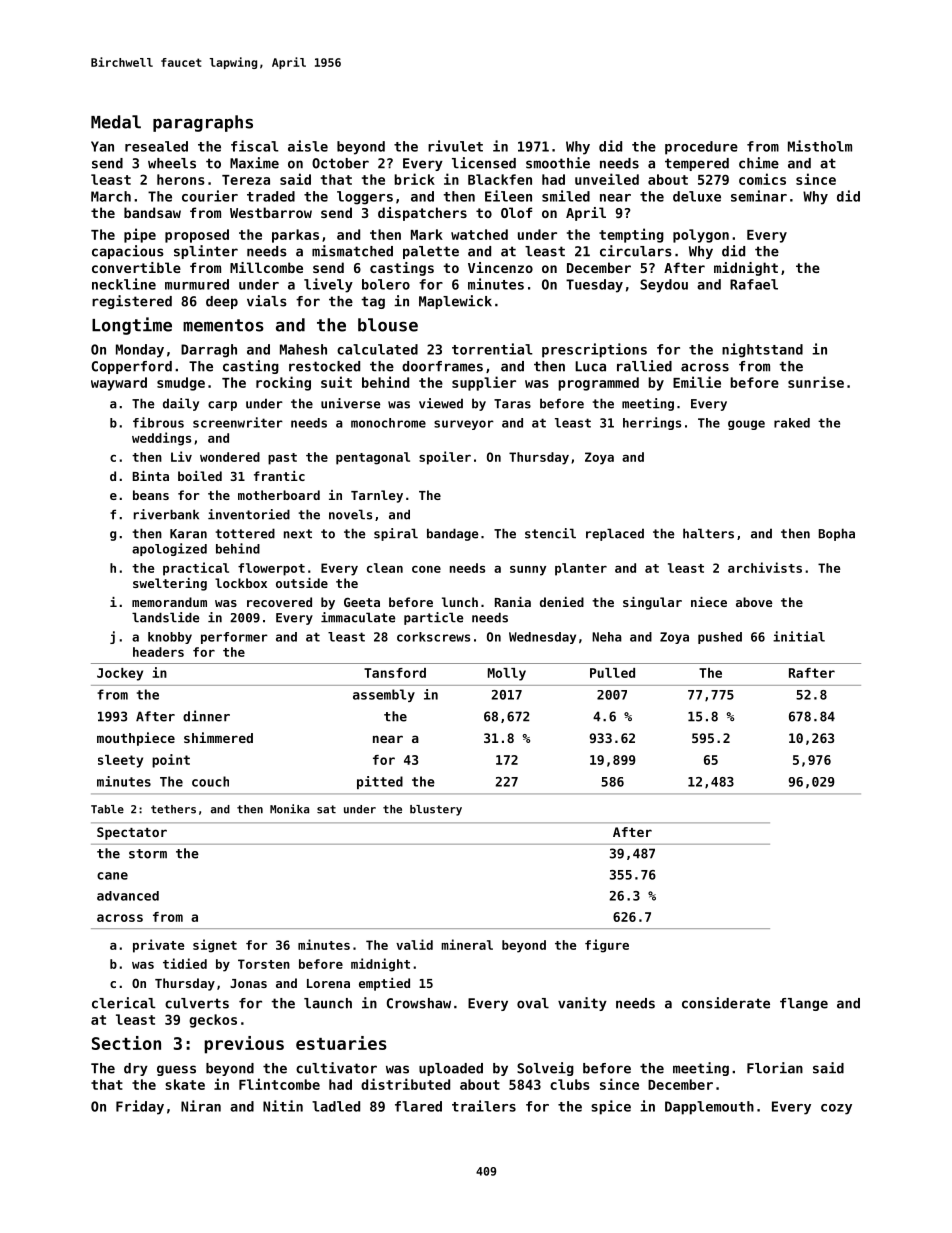 The height and width of the screenshot is (1233, 952). Describe the element at coordinates (492, 349) in the screenshot. I see `torrential` at that location.
